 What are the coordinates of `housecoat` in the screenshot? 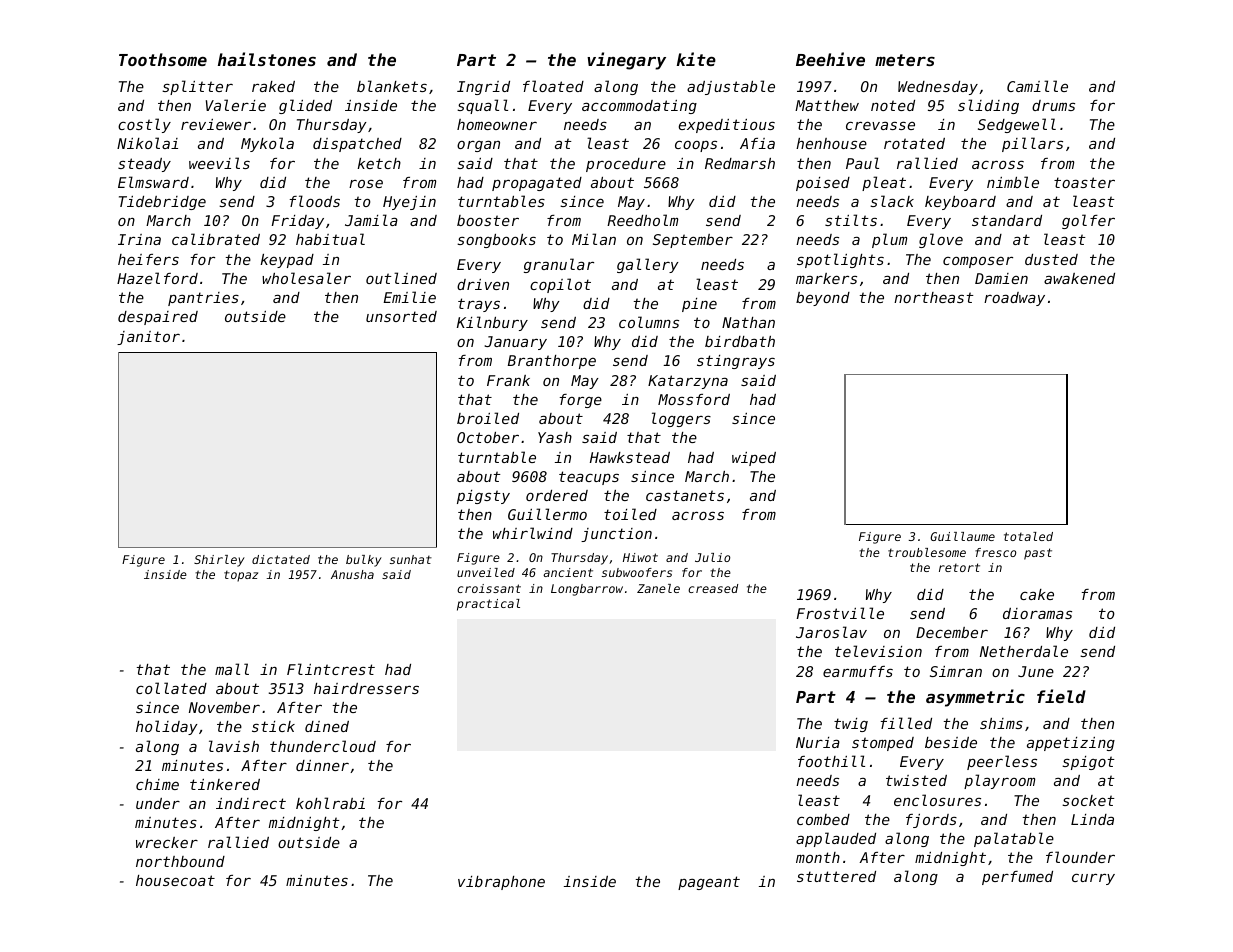 It's located at (175, 880).
